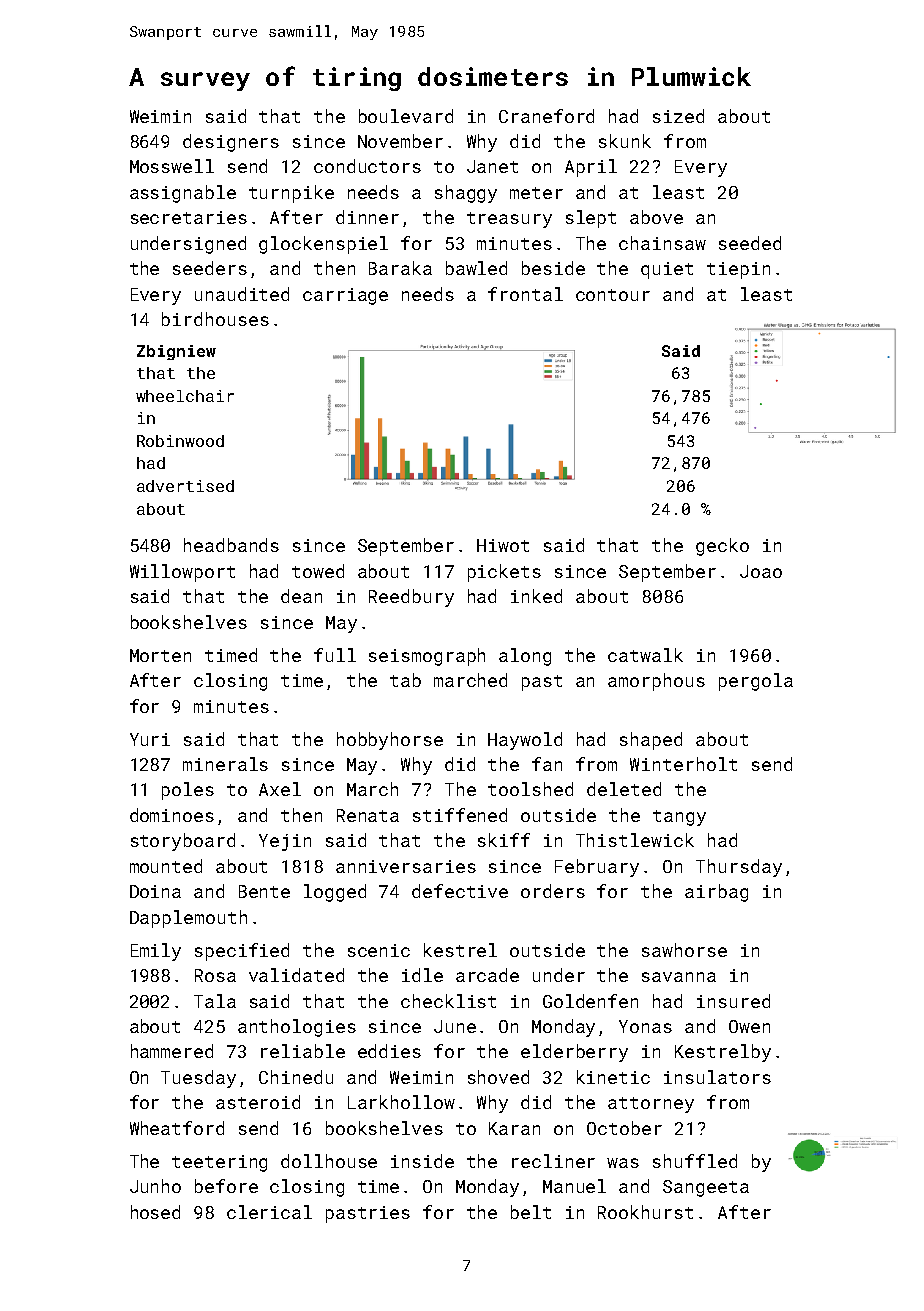 This image has height=1311, width=924. Describe the element at coordinates (280, 789) in the image. I see `Axel` at that location.
